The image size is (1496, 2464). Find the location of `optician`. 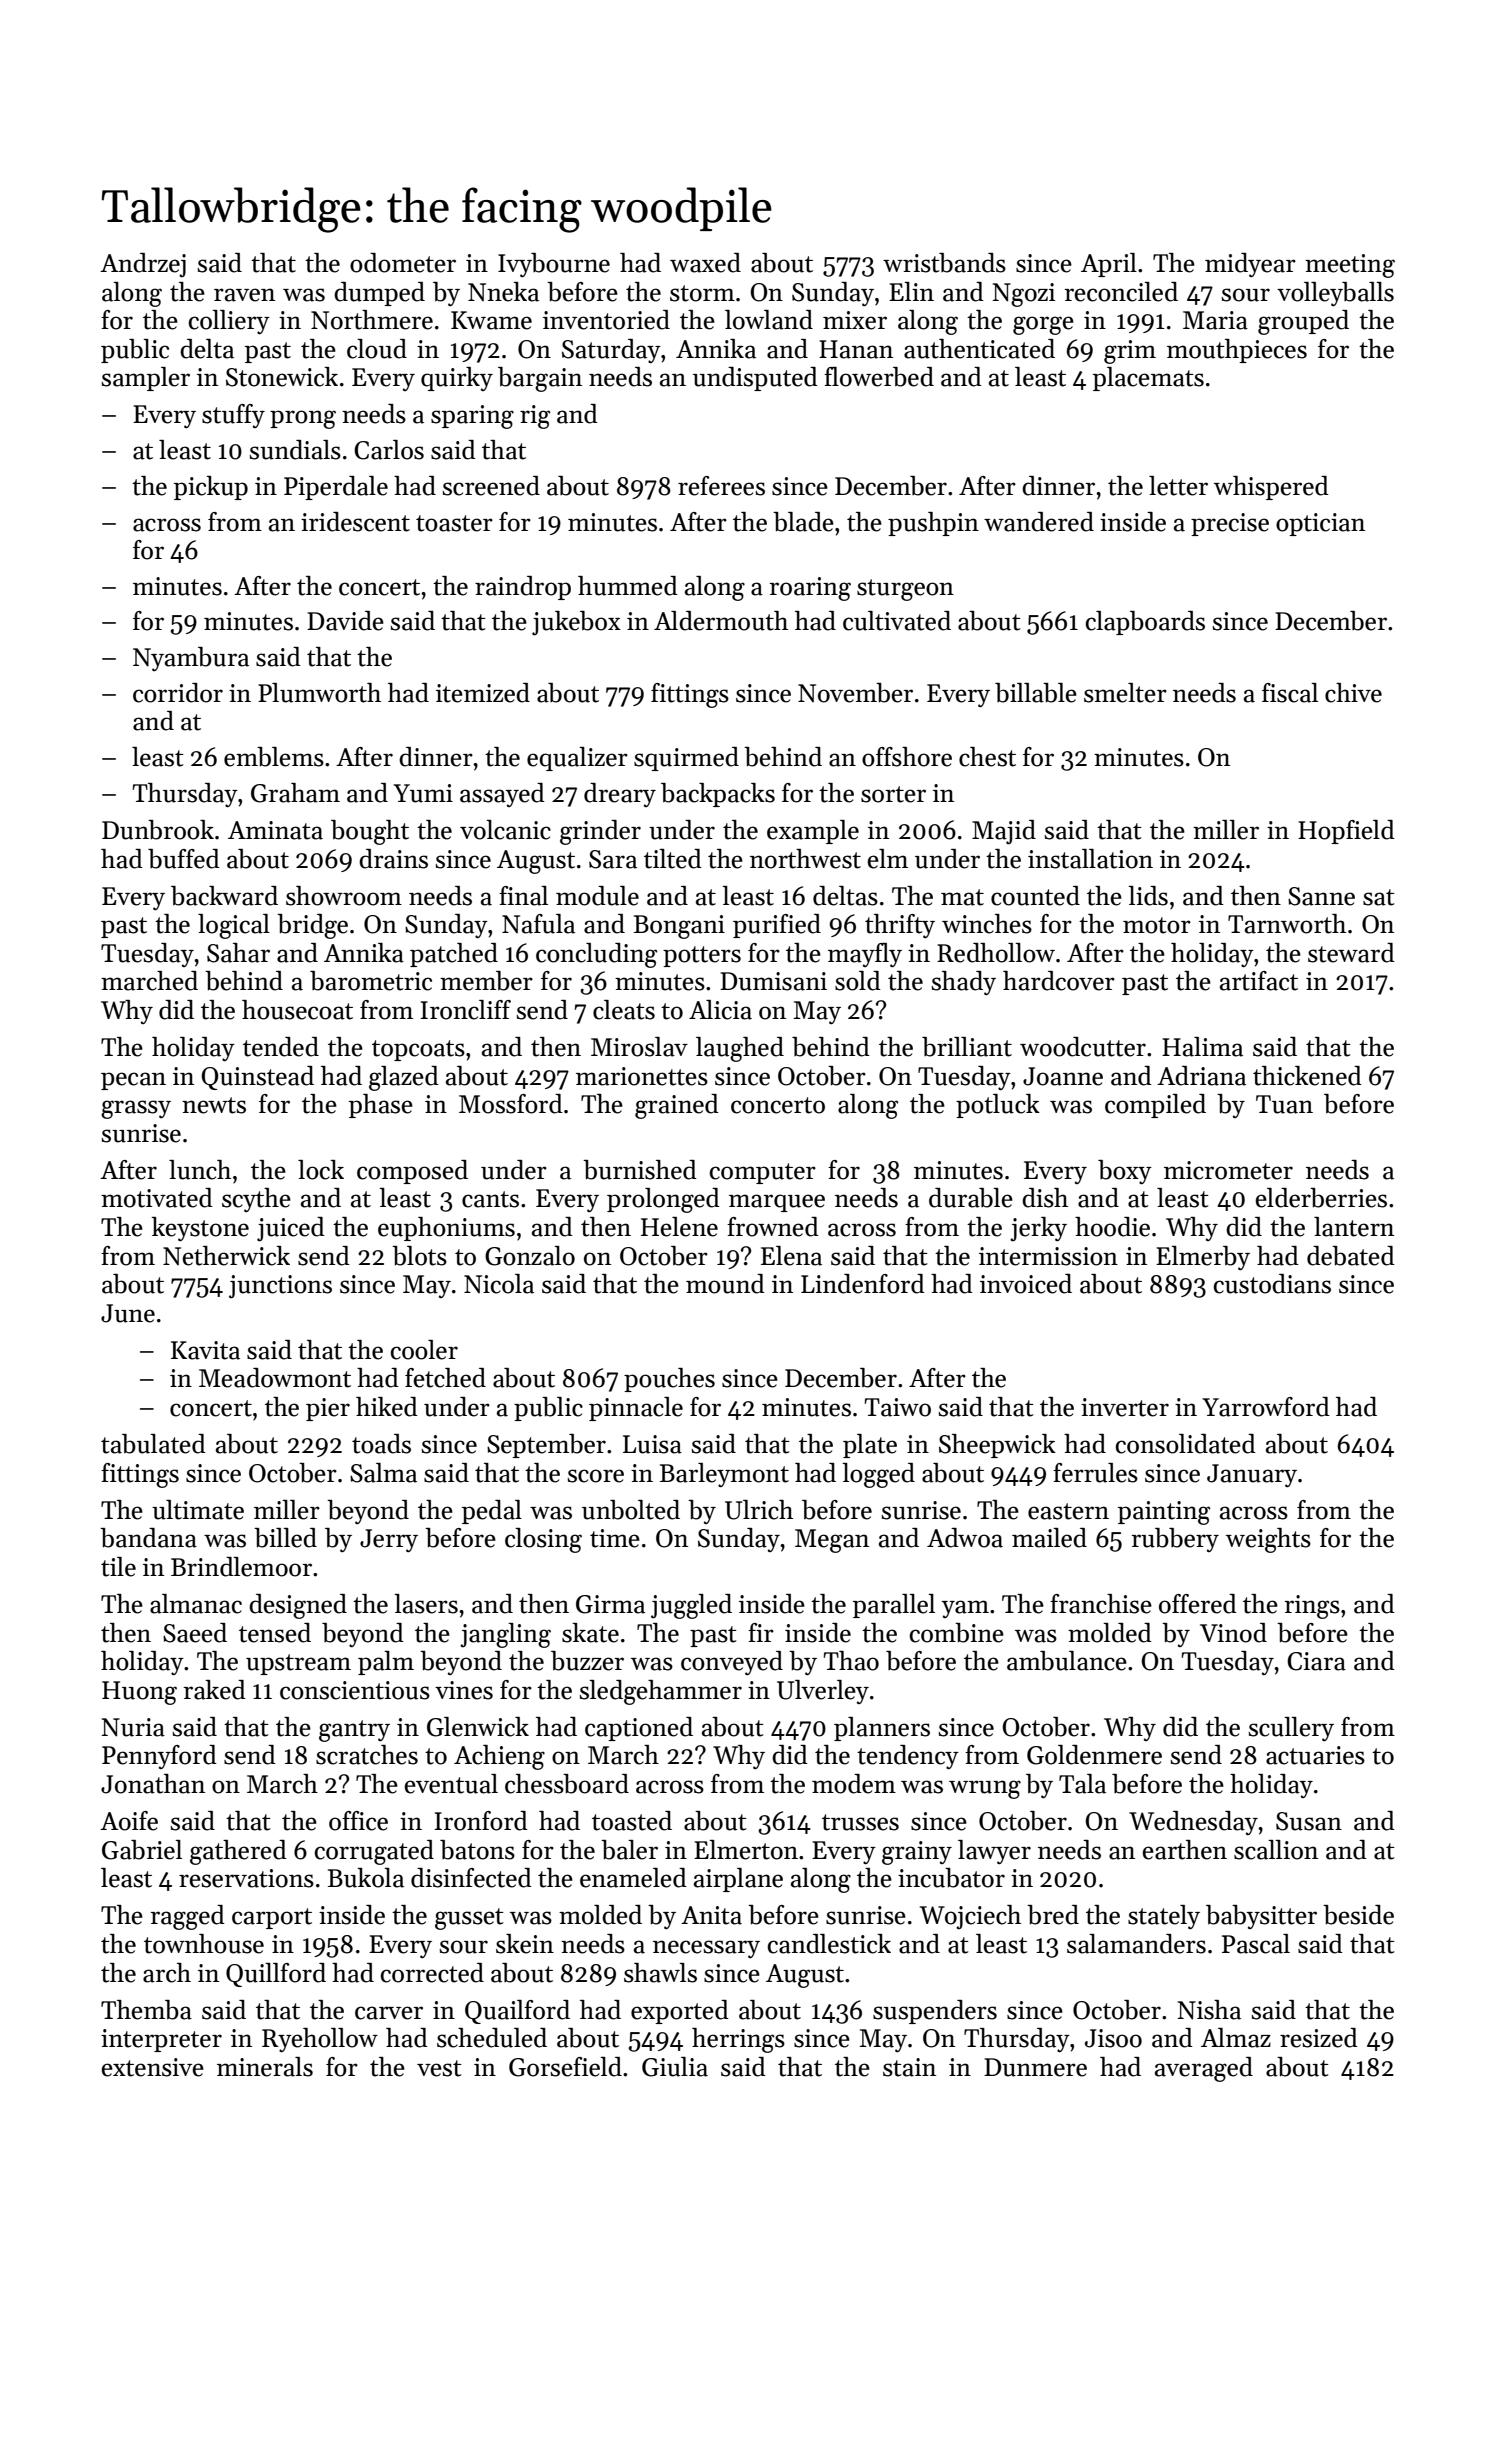

optician is located at coordinates (1320, 524).
